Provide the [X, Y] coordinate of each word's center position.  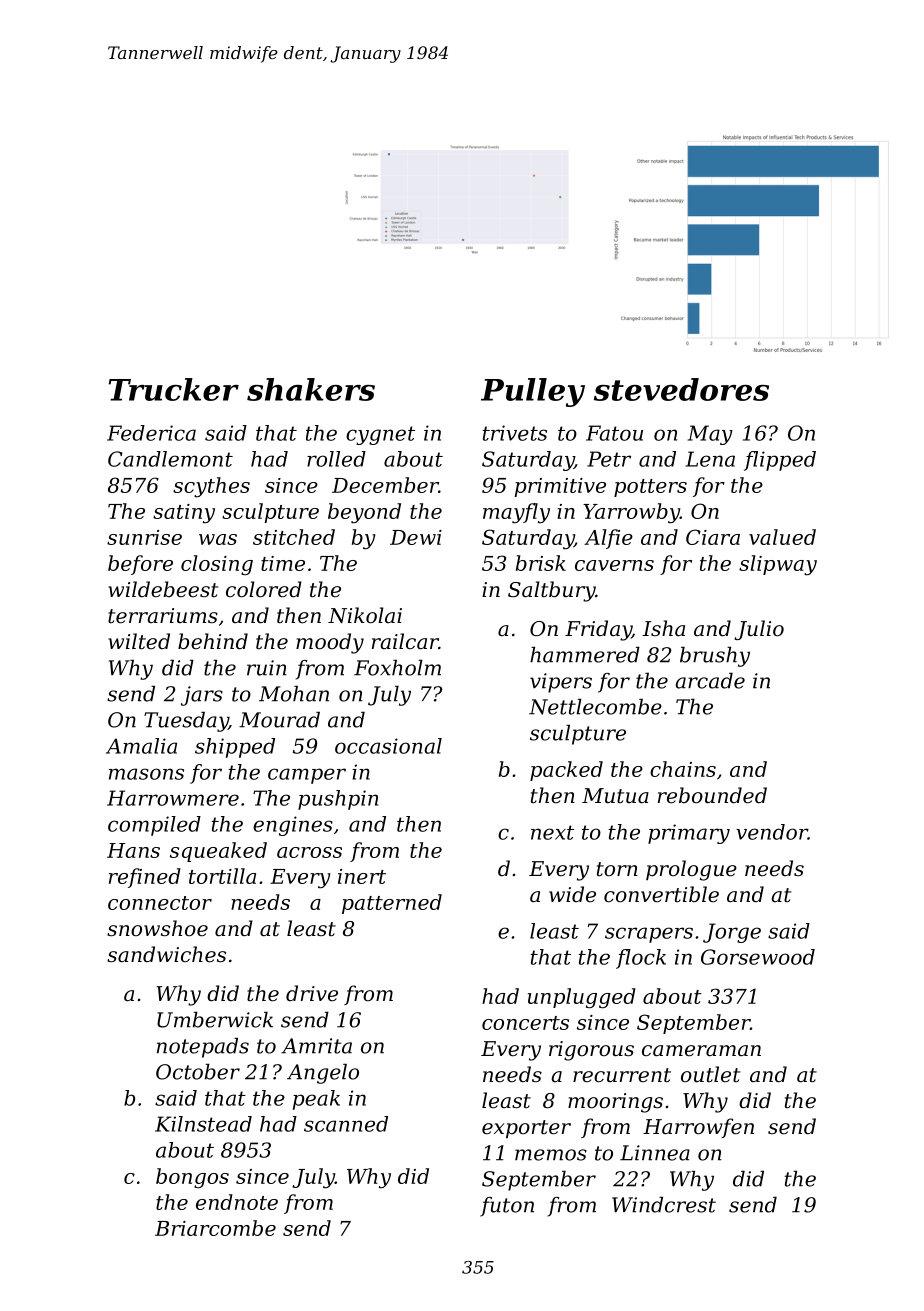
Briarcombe [215, 1228]
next [552, 832]
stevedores [681, 389]
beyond [364, 513]
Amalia [141, 746]
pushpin [338, 800]
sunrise [144, 537]
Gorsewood [758, 957]
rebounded [712, 795]
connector [160, 903]
